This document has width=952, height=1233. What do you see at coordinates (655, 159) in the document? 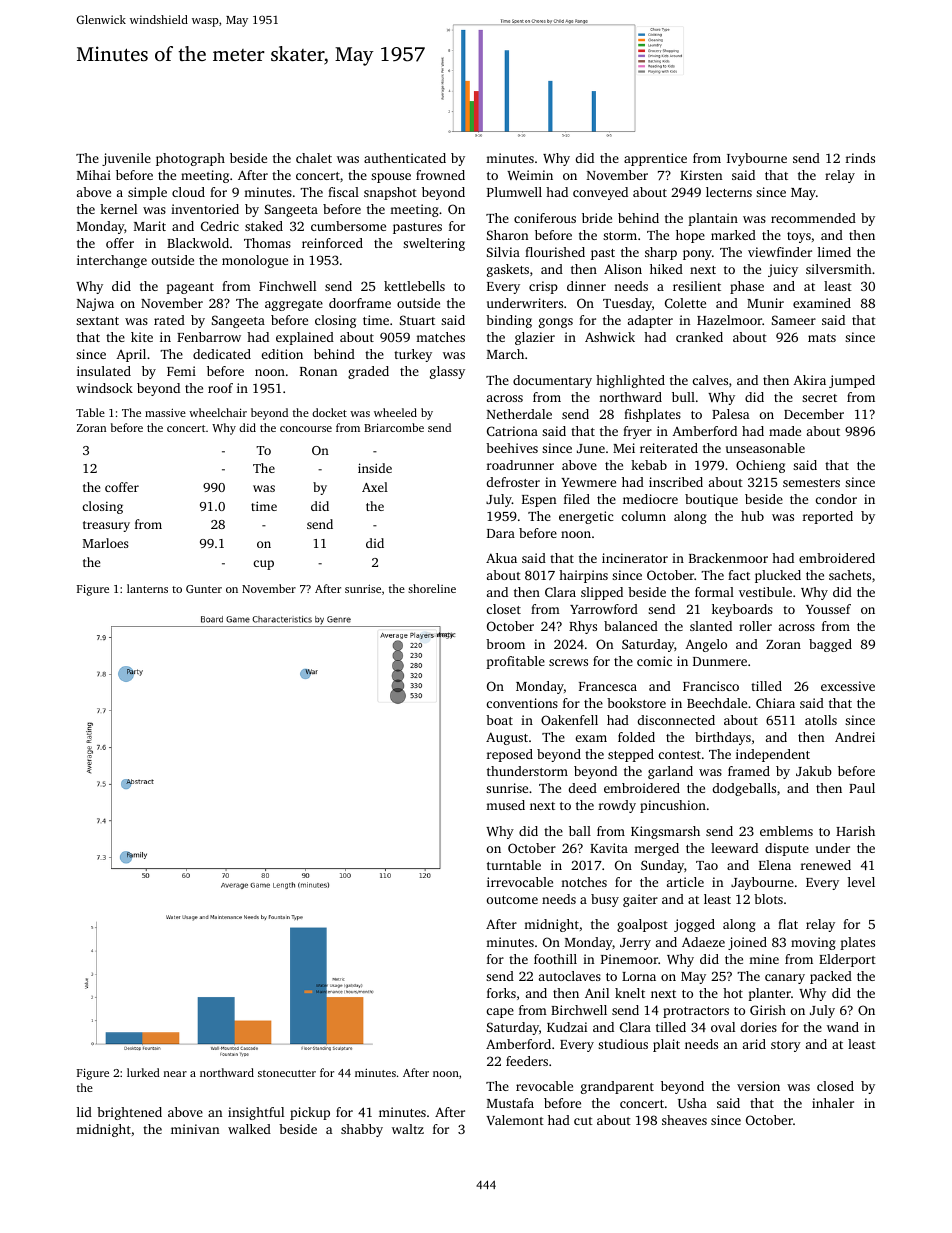
I see `apprentice` at bounding box center [655, 159].
